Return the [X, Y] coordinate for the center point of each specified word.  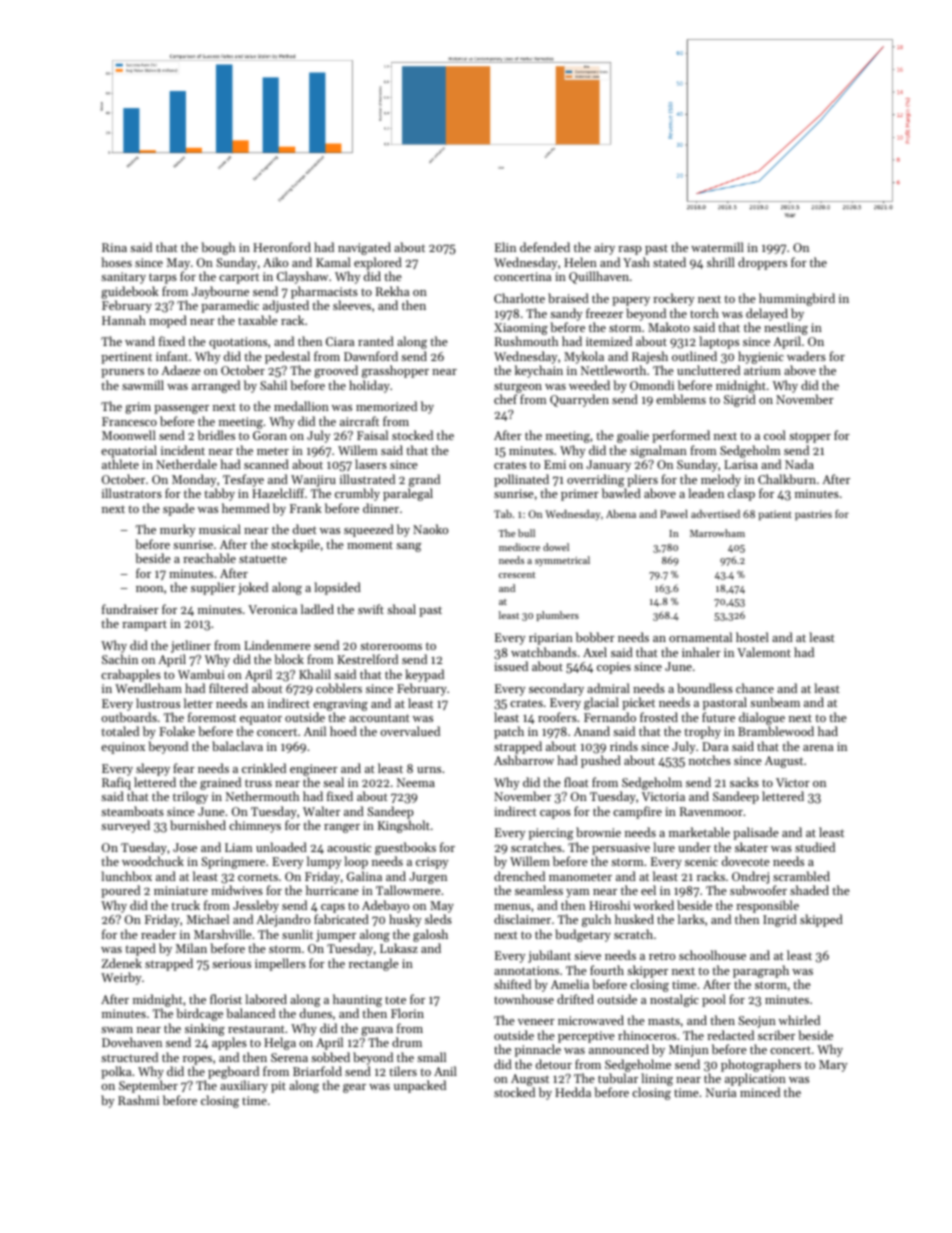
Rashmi [138, 1100]
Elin [505, 247]
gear [354, 1088]
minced [760, 1092]
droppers [762, 263]
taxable [258, 320]
